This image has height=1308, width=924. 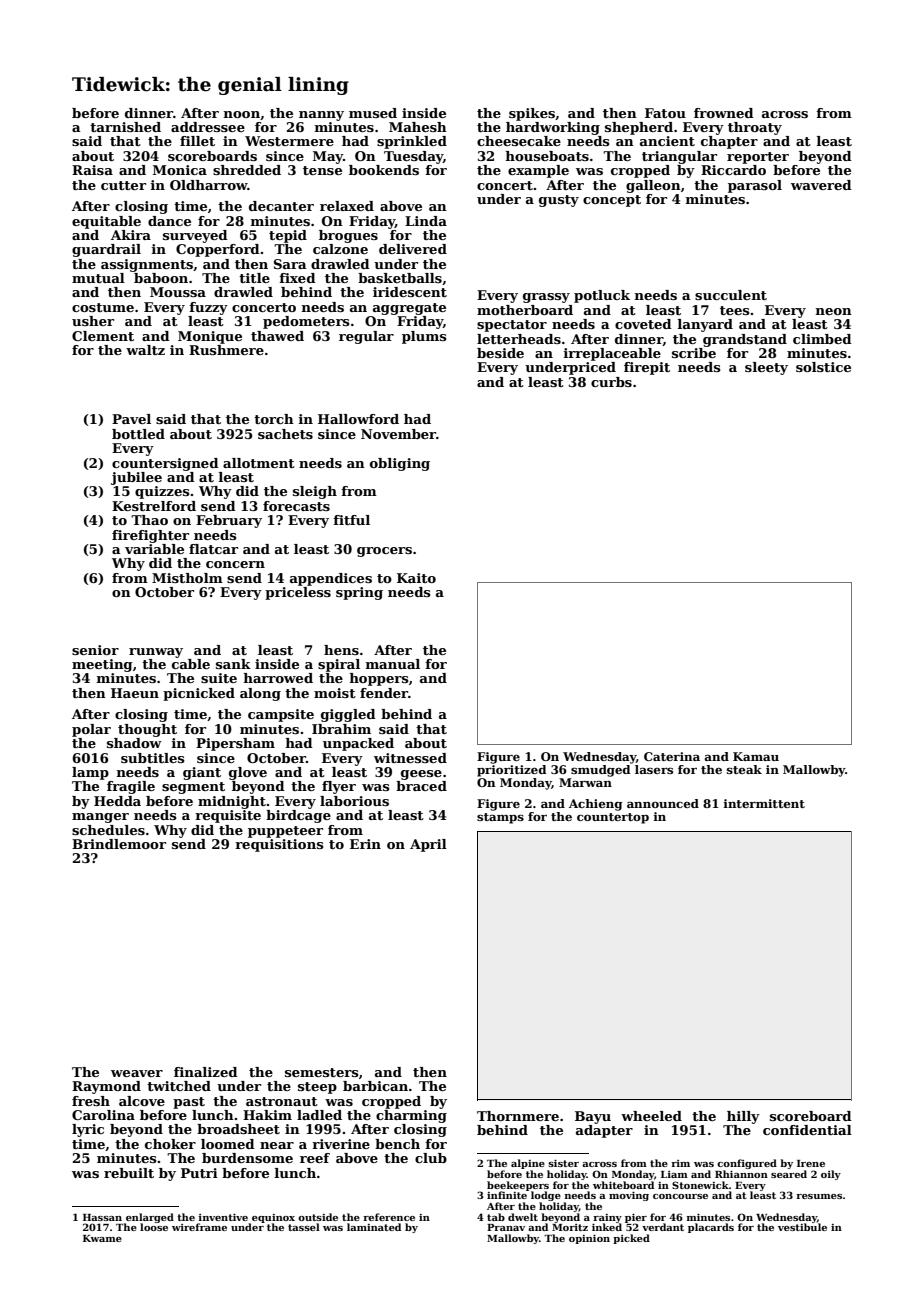 What do you see at coordinates (154, 549) in the image?
I see `variable` at bounding box center [154, 549].
